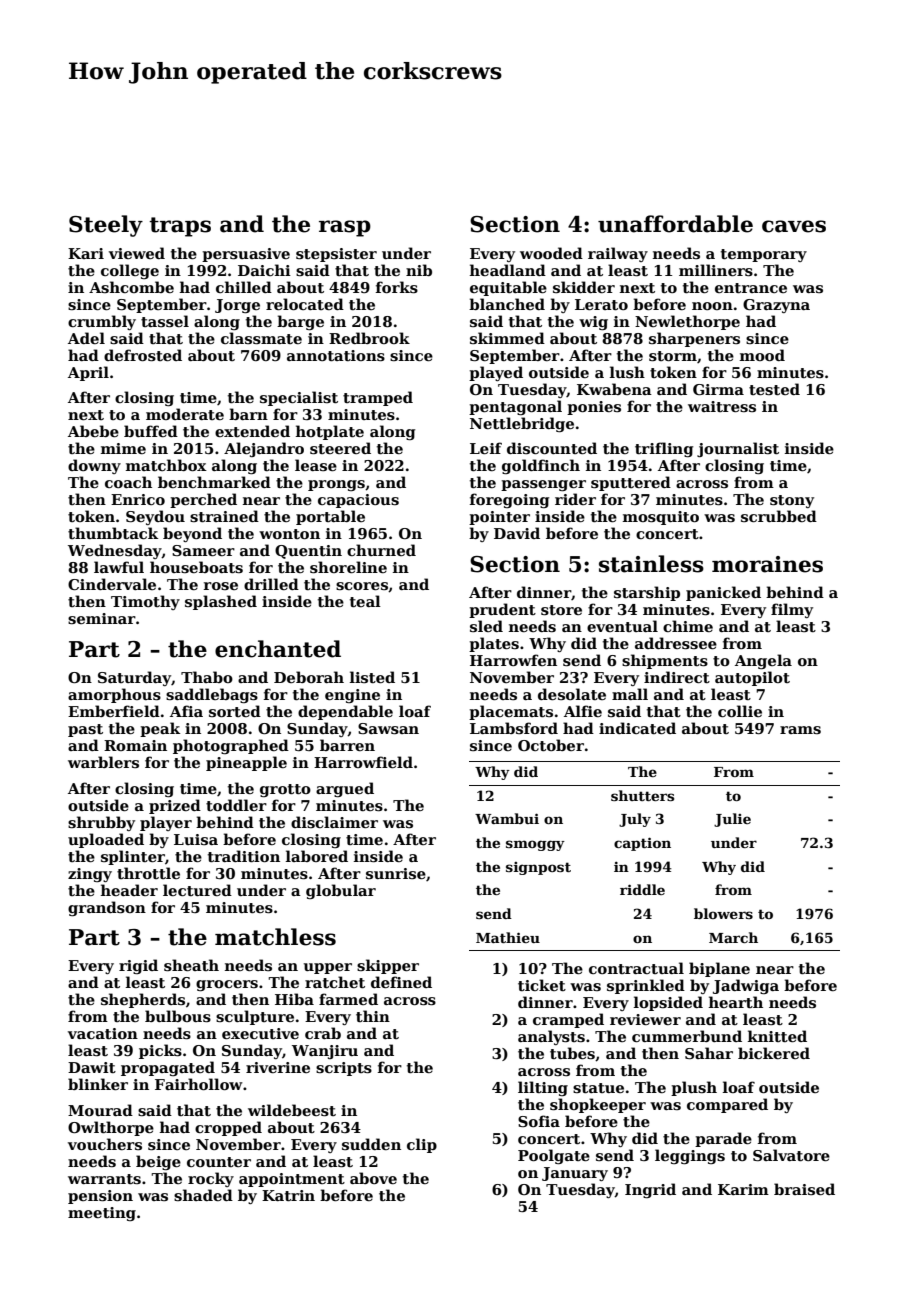 The image size is (908, 1316). What do you see at coordinates (348, 567) in the screenshot?
I see `shoreline` at bounding box center [348, 567].
